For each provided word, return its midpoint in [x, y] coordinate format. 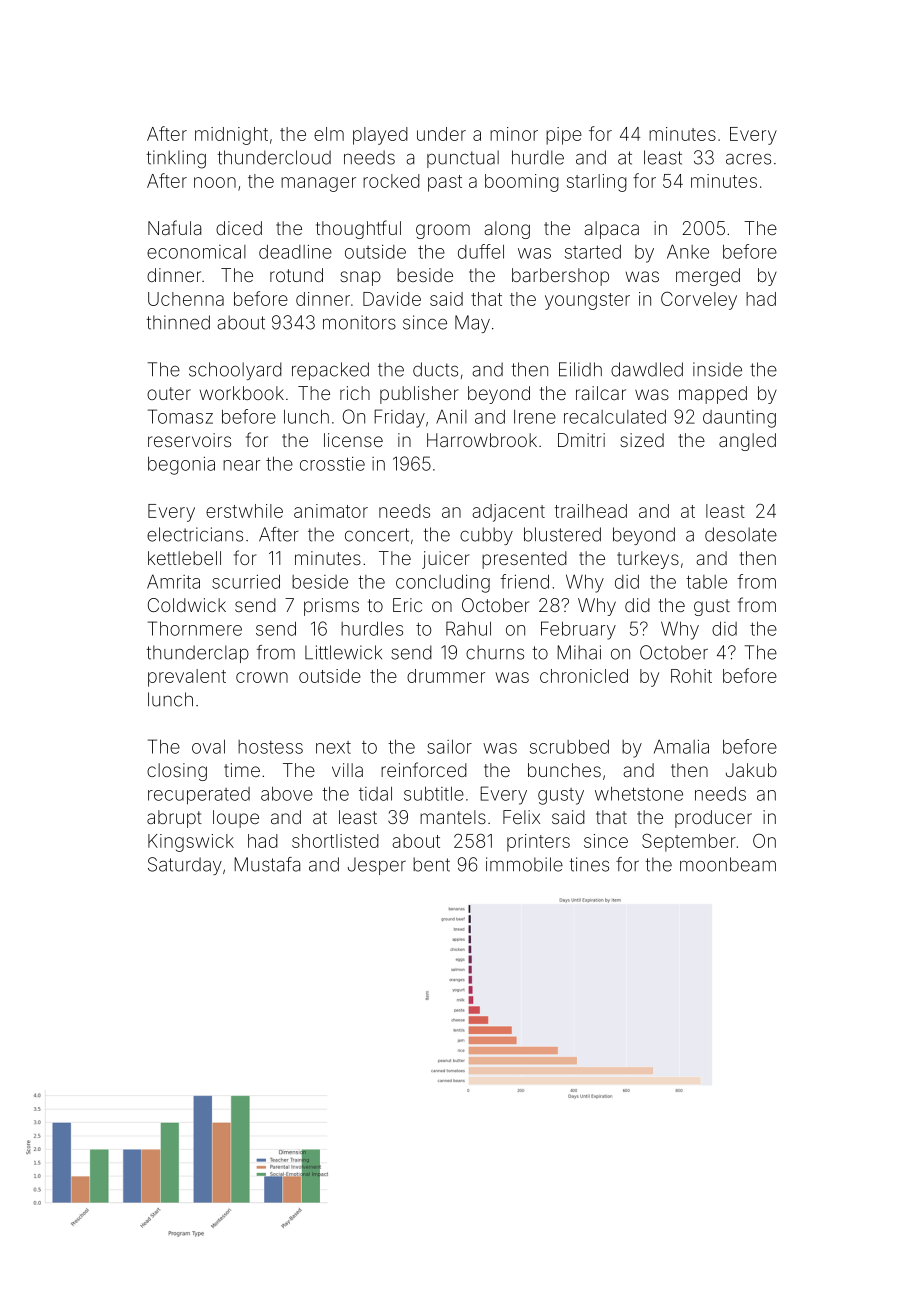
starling [597, 183]
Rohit [691, 676]
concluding [443, 583]
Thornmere [195, 628]
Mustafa [267, 864]
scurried [246, 581]
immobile [524, 864]
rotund [296, 275]
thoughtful [358, 229]
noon [215, 182]
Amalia [681, 746]
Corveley [699, 301]
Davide [392, 299]
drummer [446, 676]
